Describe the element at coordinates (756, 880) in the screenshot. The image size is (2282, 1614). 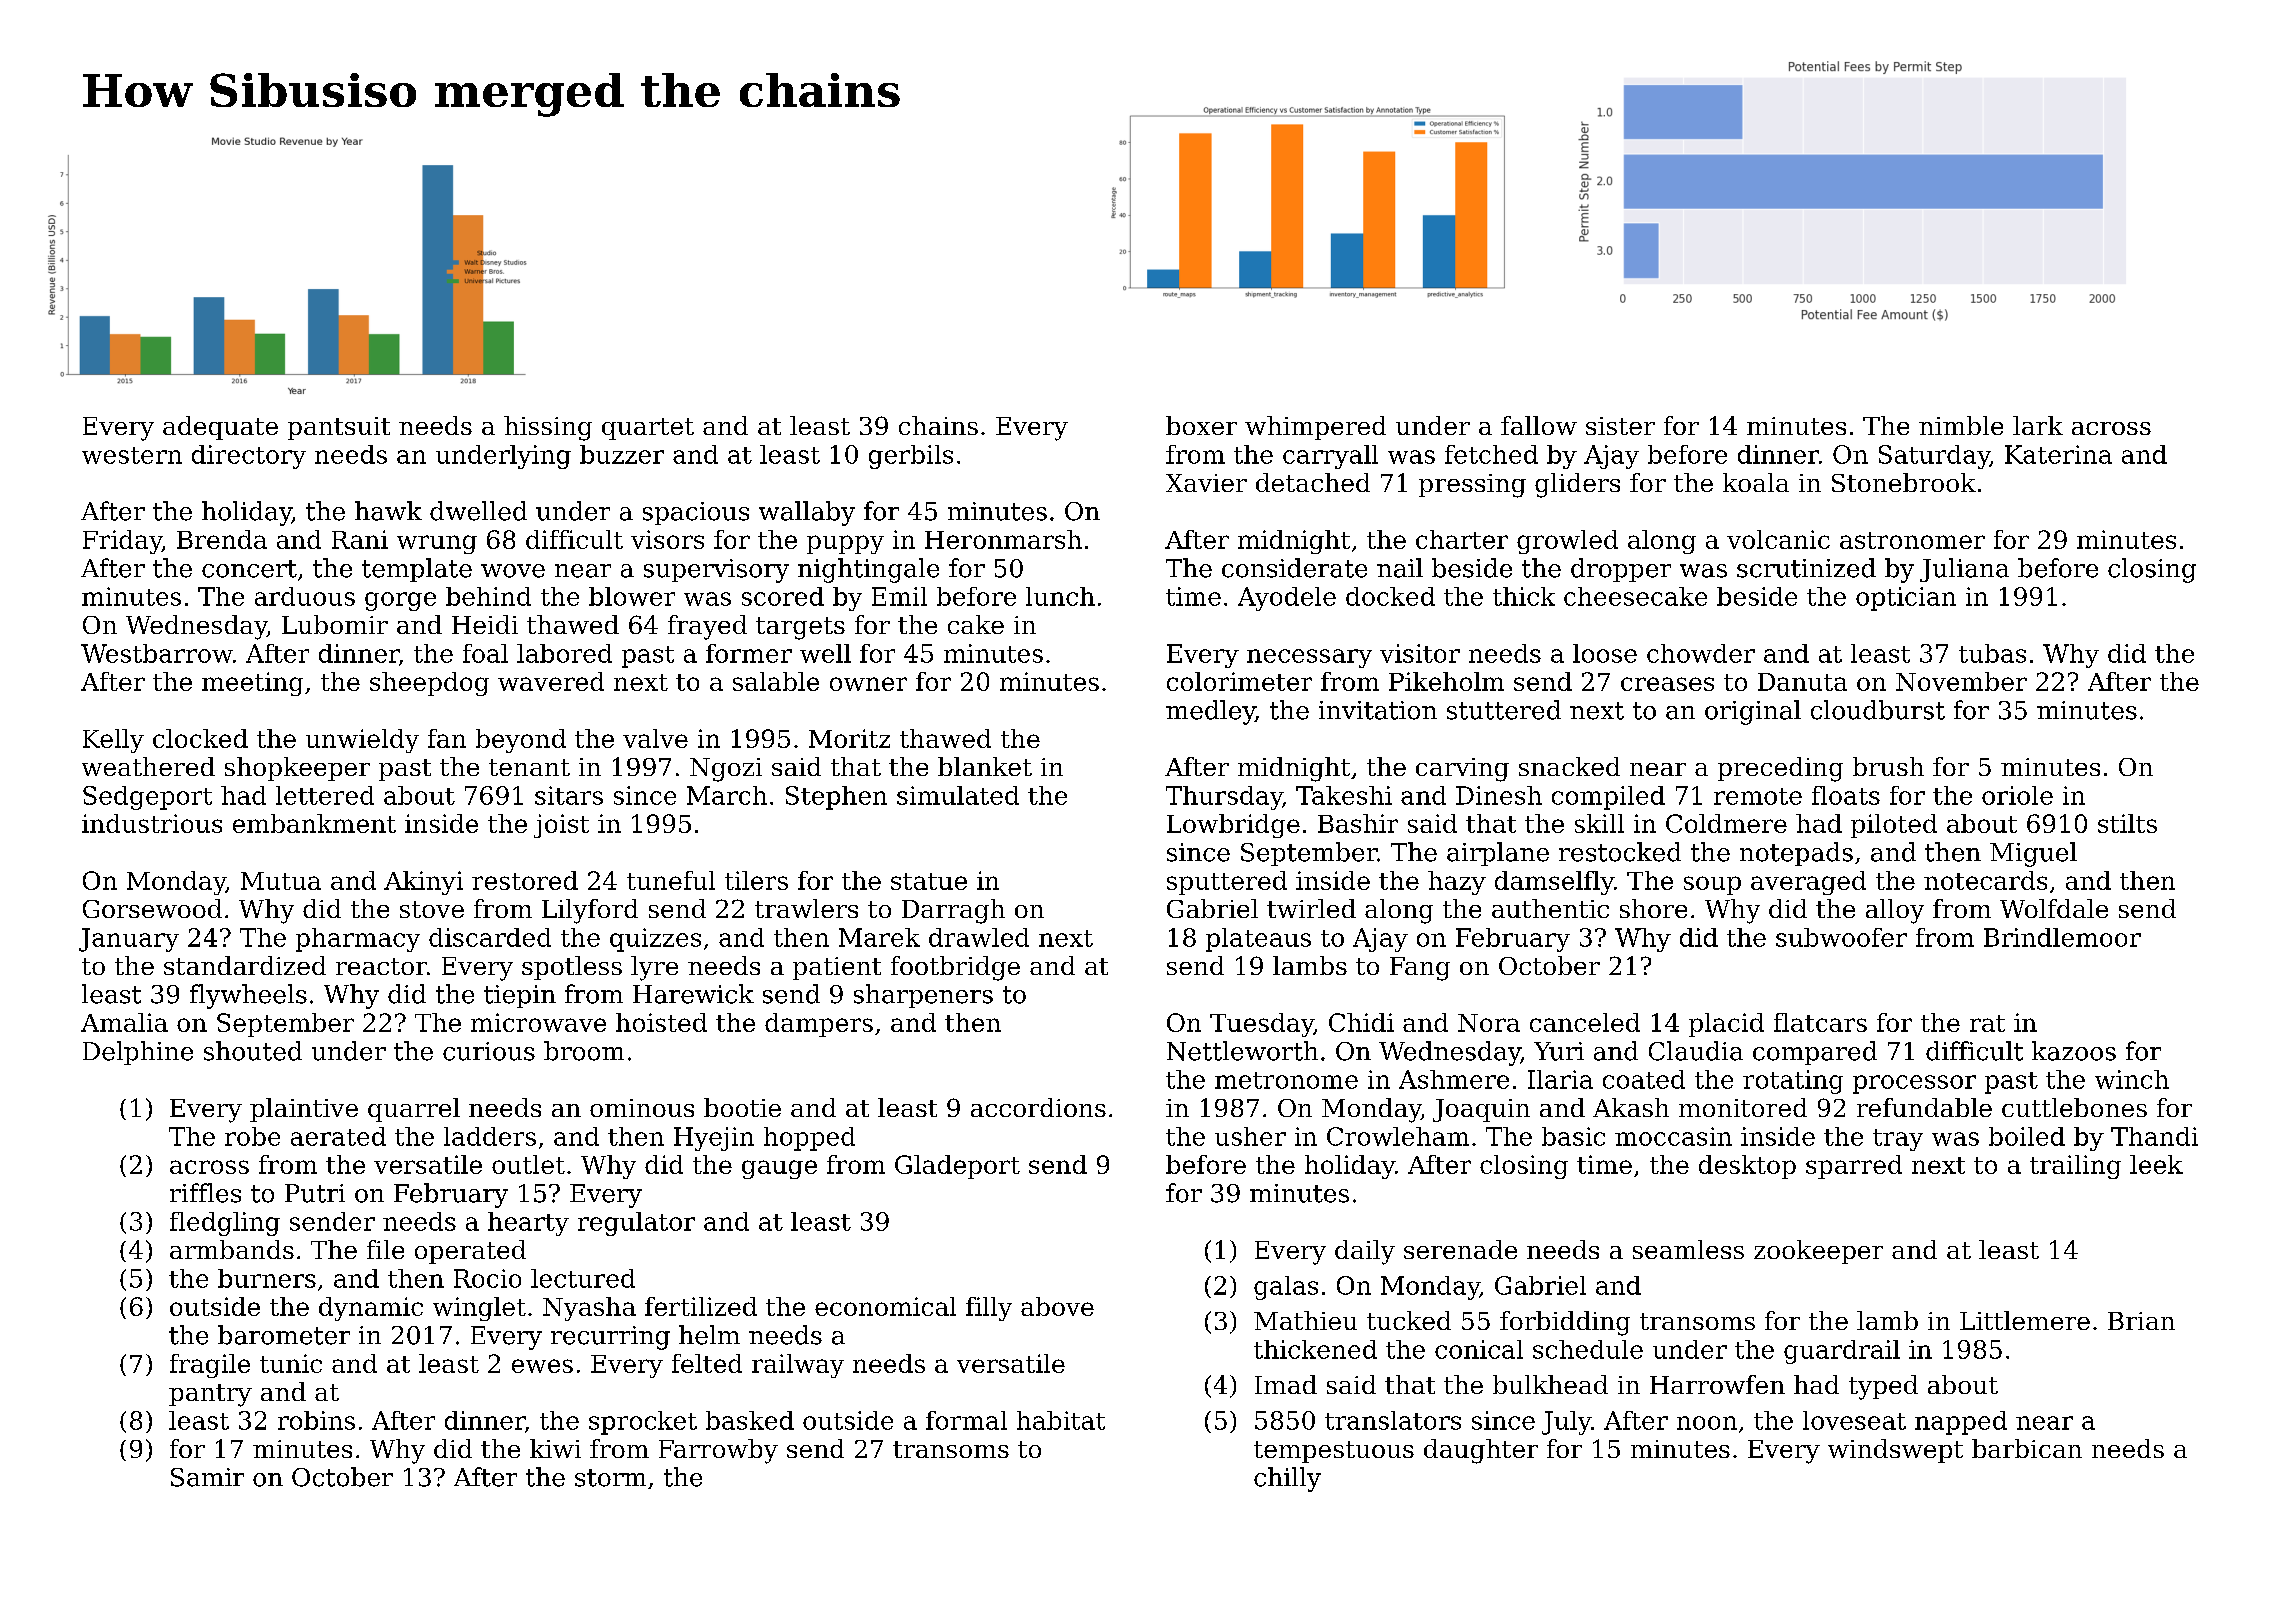
I see `tilers` at that location.
